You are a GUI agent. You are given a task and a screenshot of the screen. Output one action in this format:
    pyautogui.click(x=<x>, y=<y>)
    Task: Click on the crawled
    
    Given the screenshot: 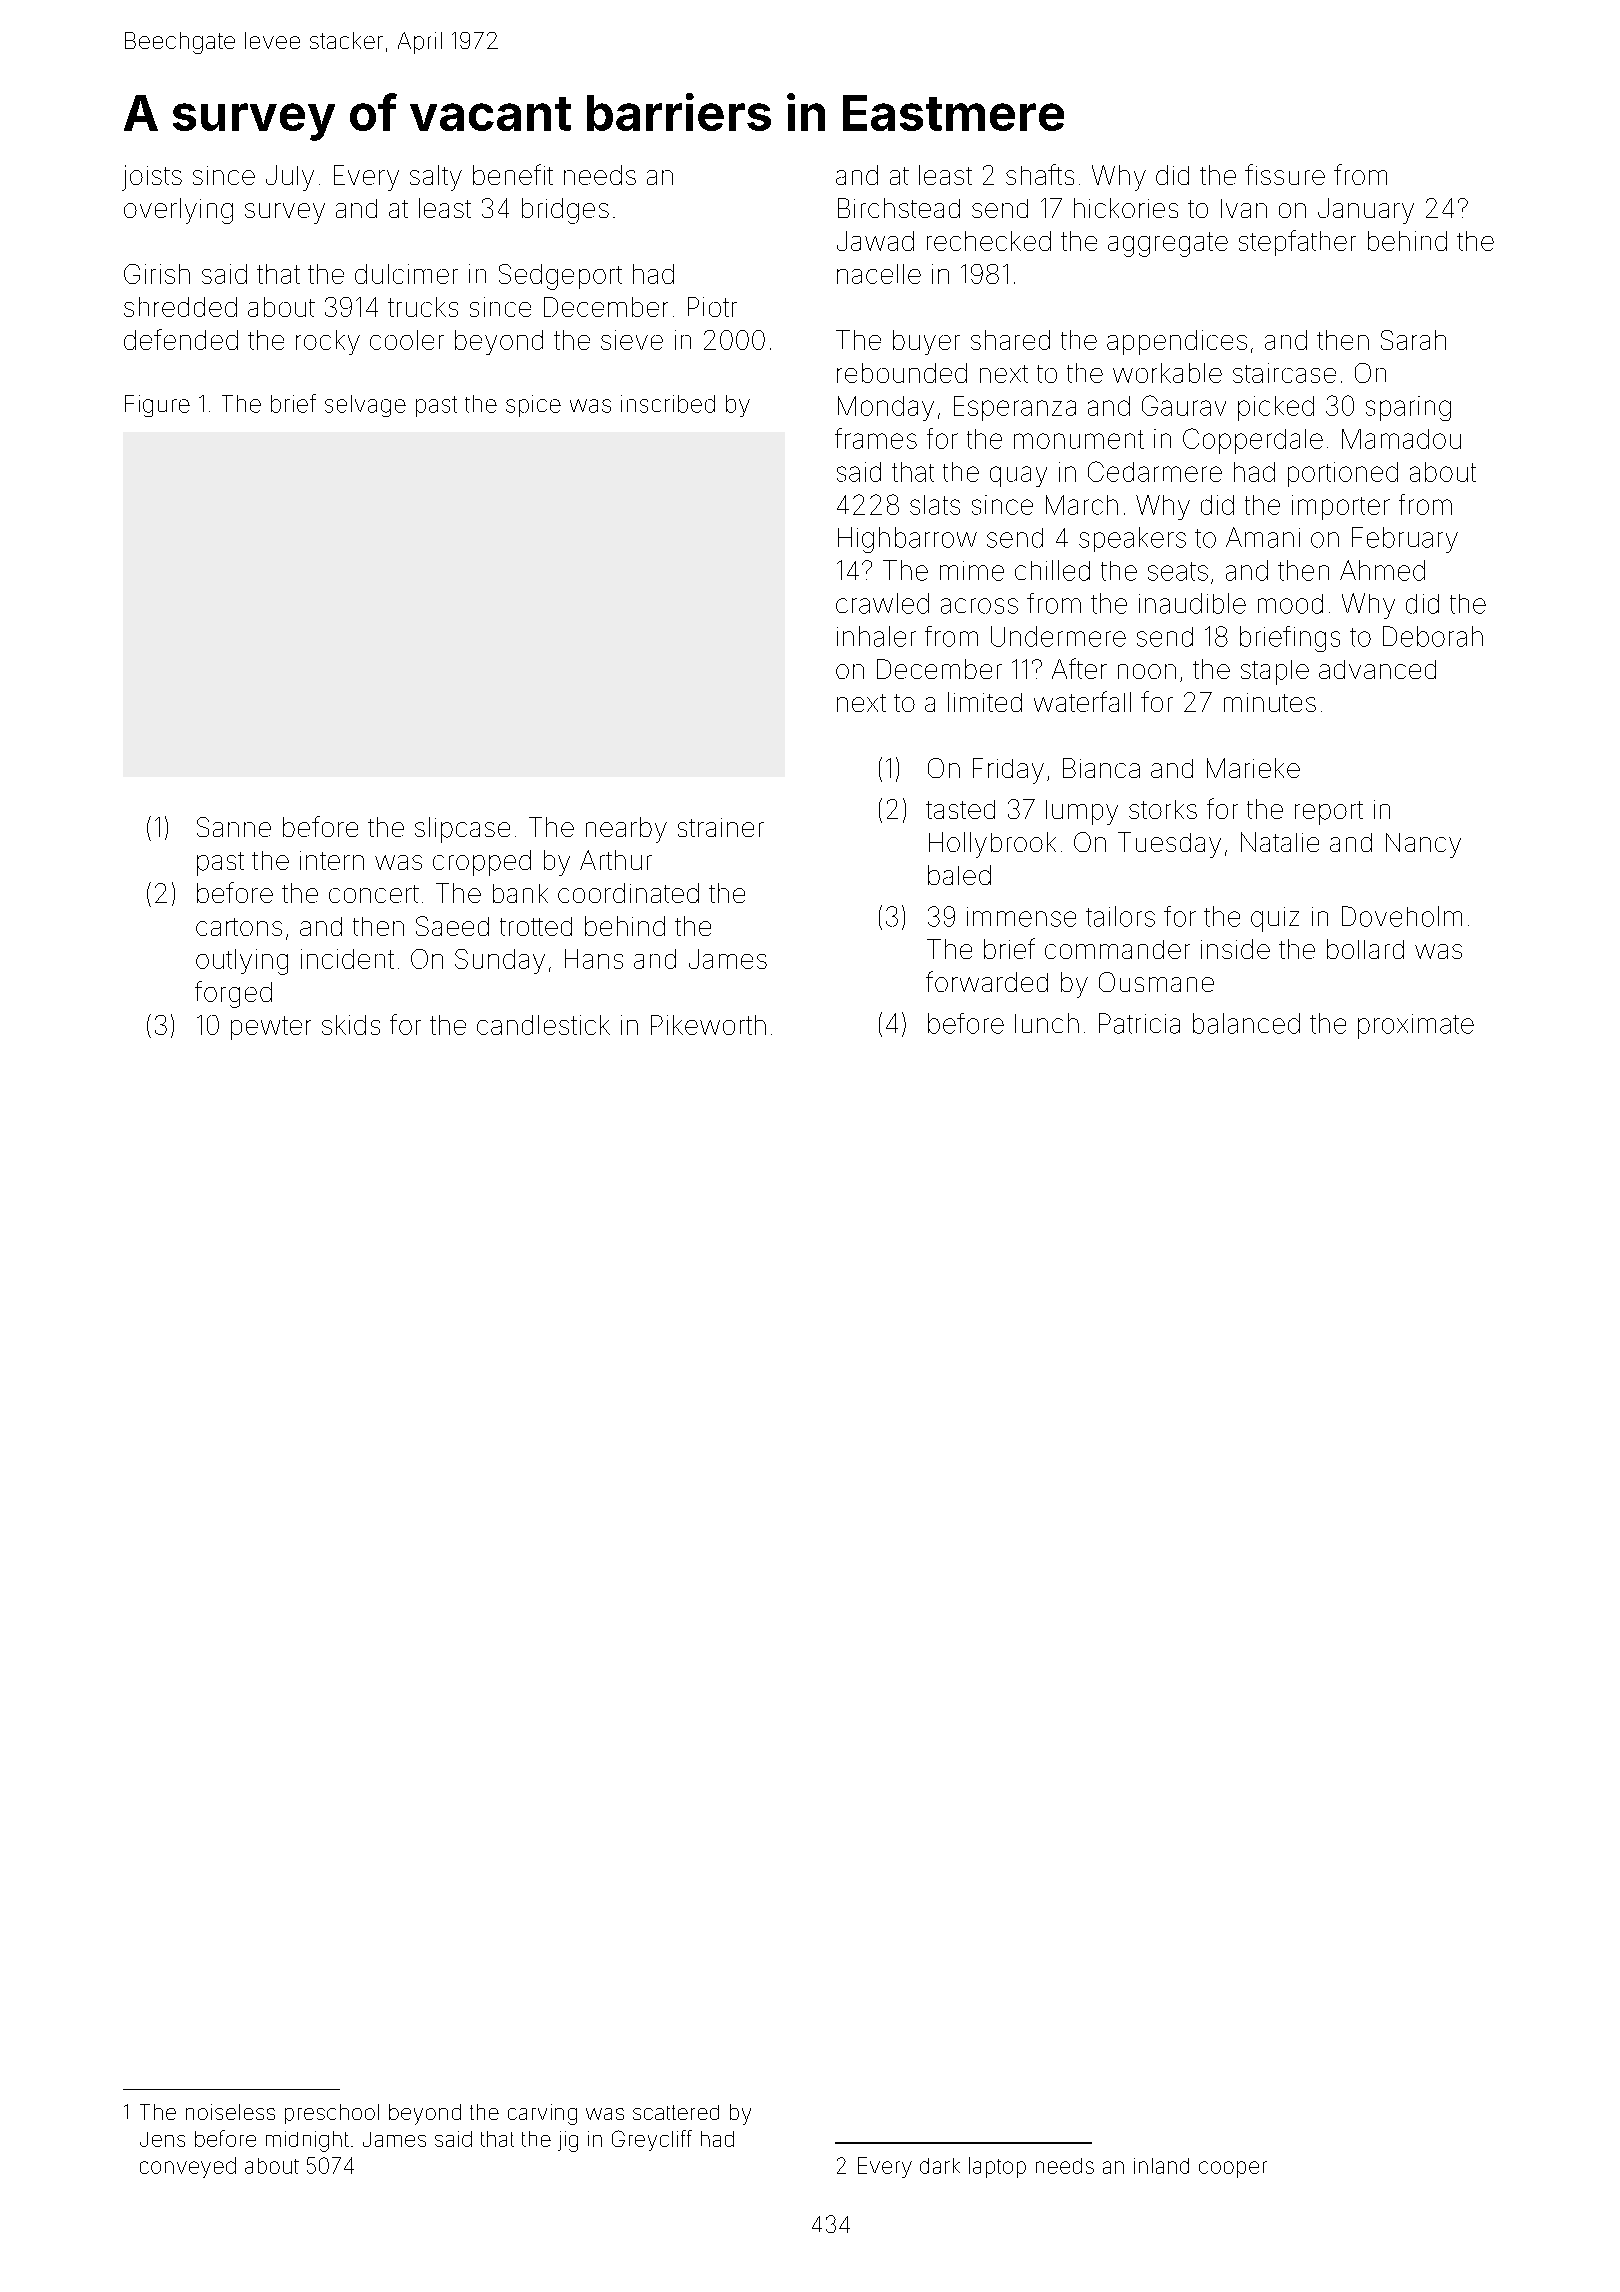 What is the action you would take?
    pyautogui.click(x=882, y=603)
